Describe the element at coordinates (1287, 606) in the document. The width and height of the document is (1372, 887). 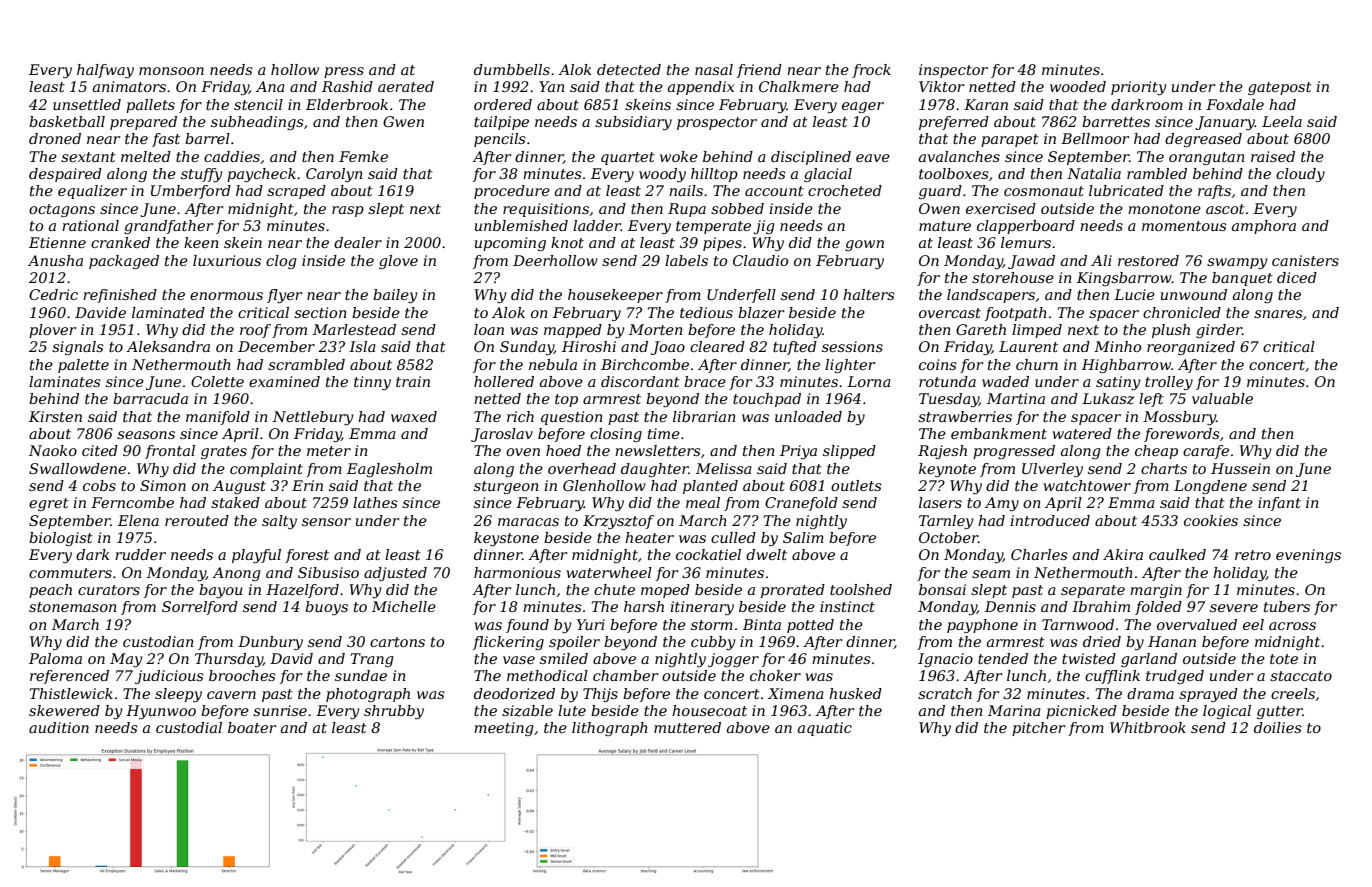
I see `tubers` at that location.
